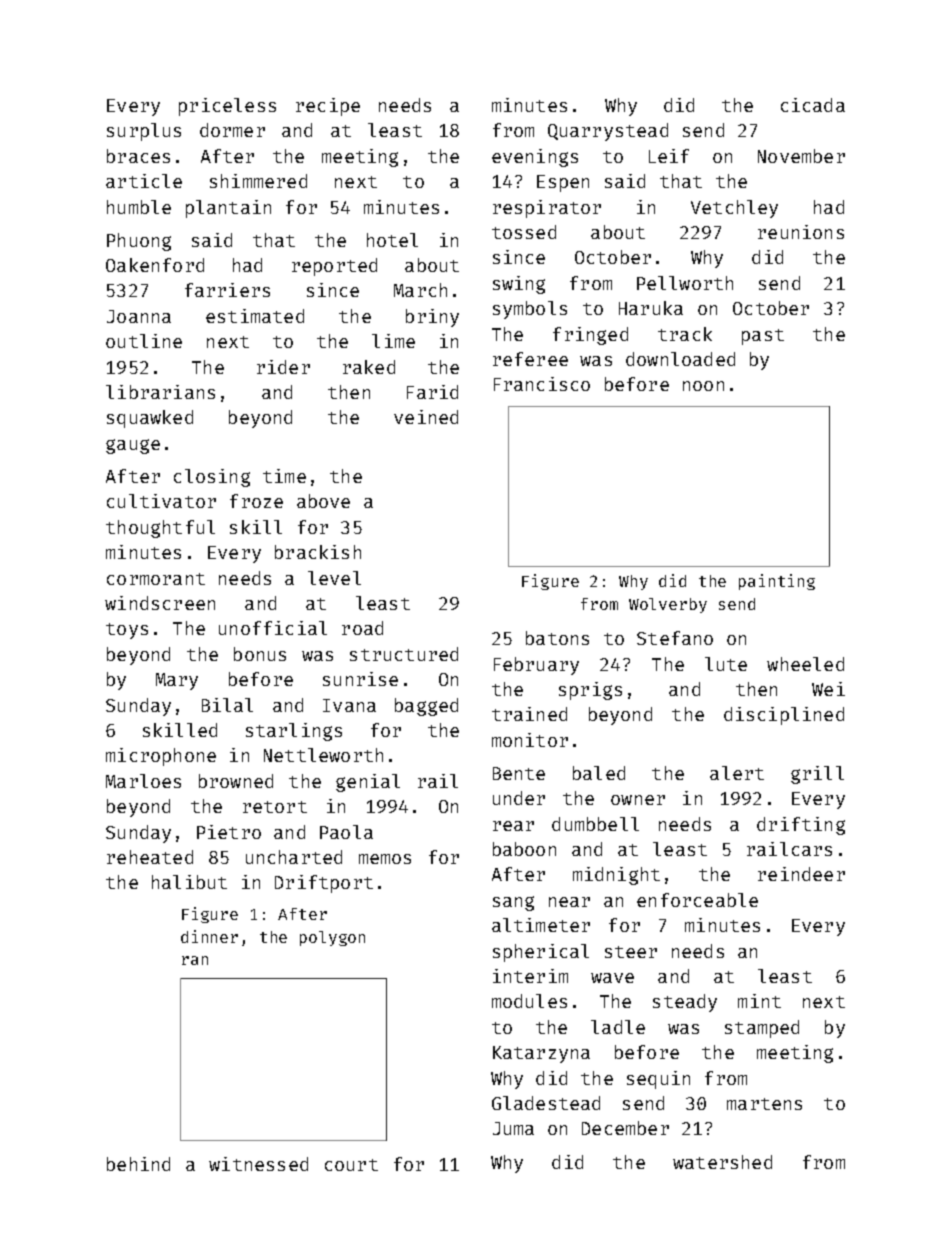 The width and height of the document is (952, 1233). Describe the element at coordinates (227, 107) in the document. I see `priceless` at that location.
